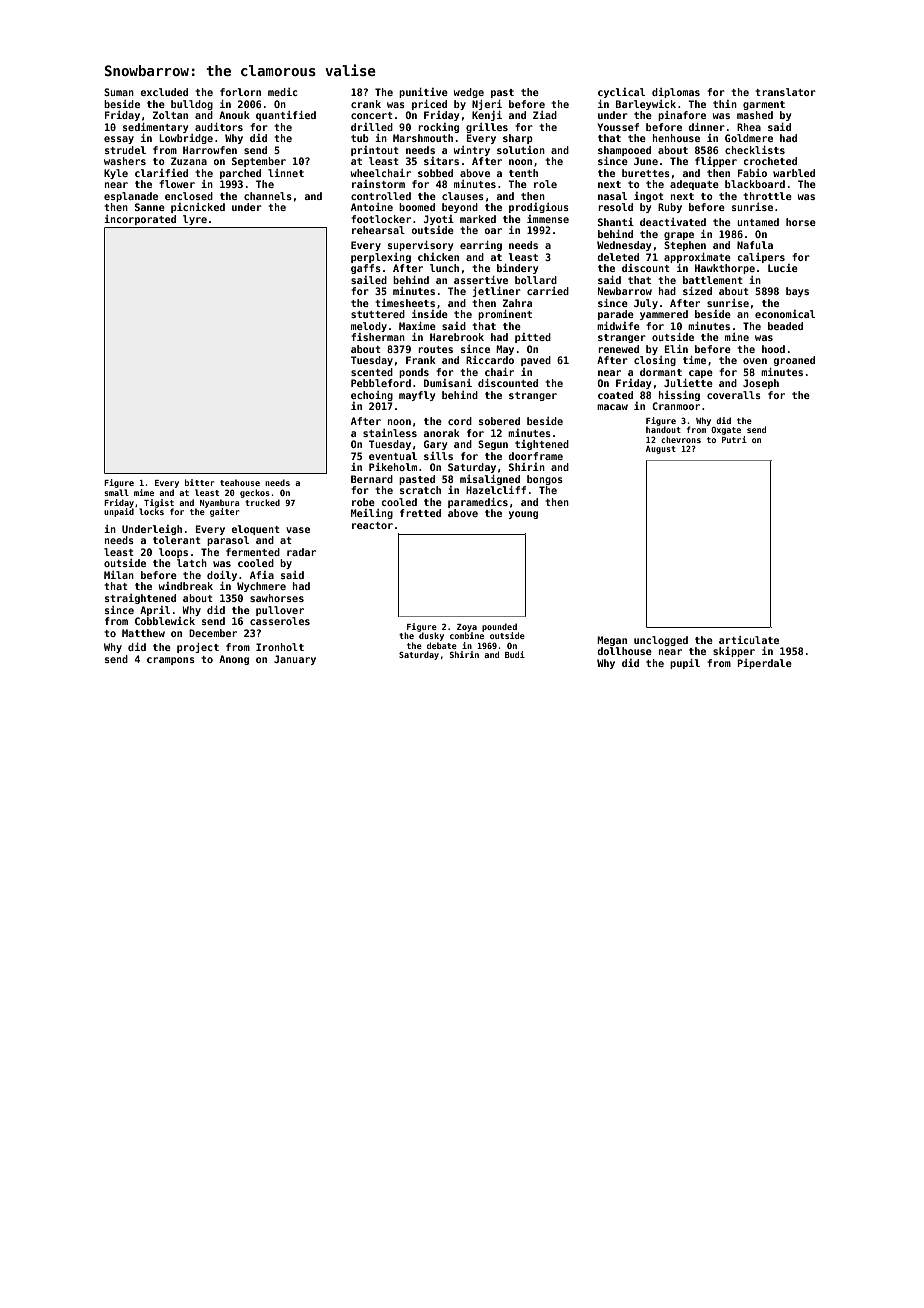 The height and width of the document is (1308, 924). I want to click on Suman, so click(119, 92).
